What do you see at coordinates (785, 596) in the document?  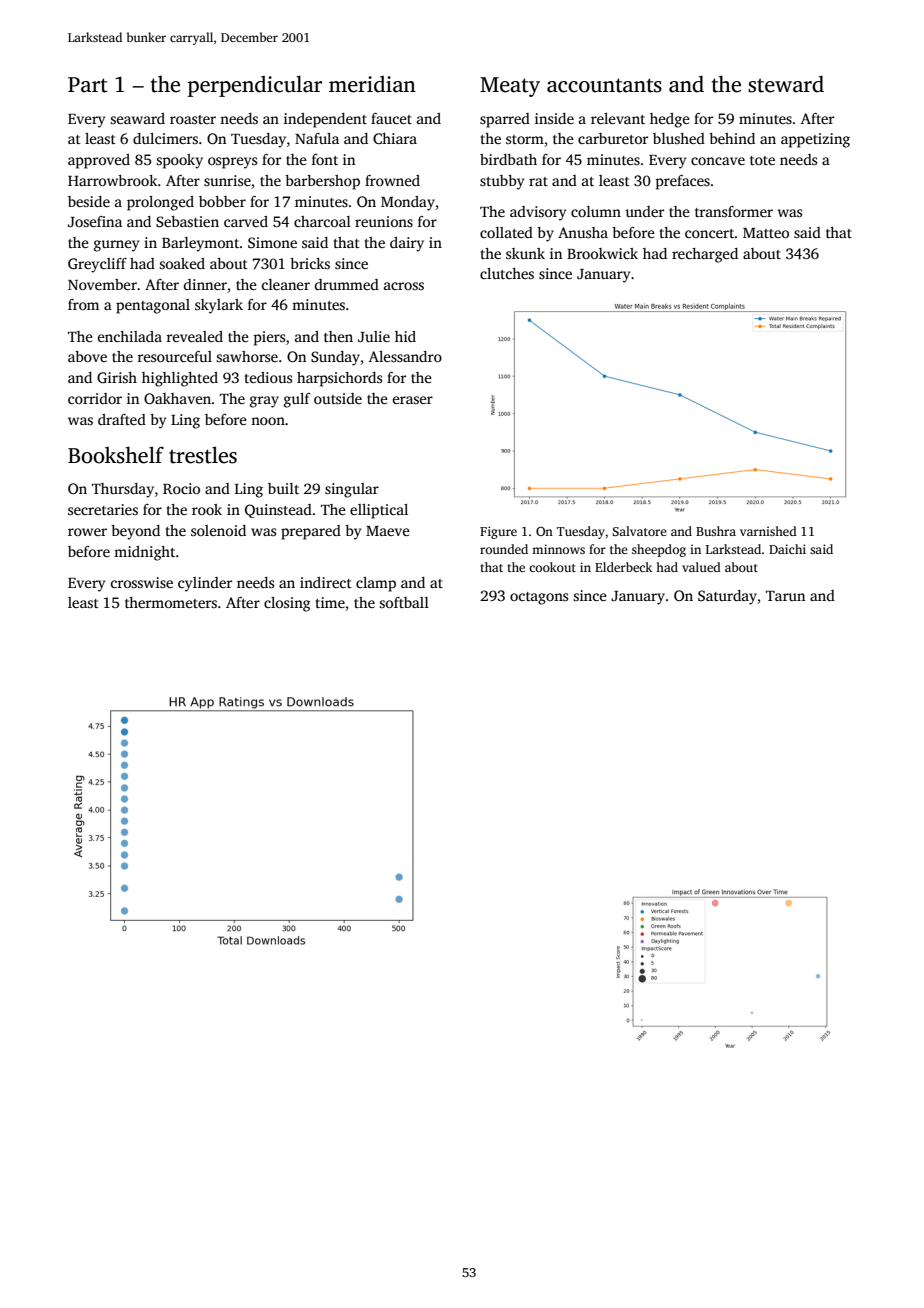 I see `Tarun` at bounding box center [785, 596].
